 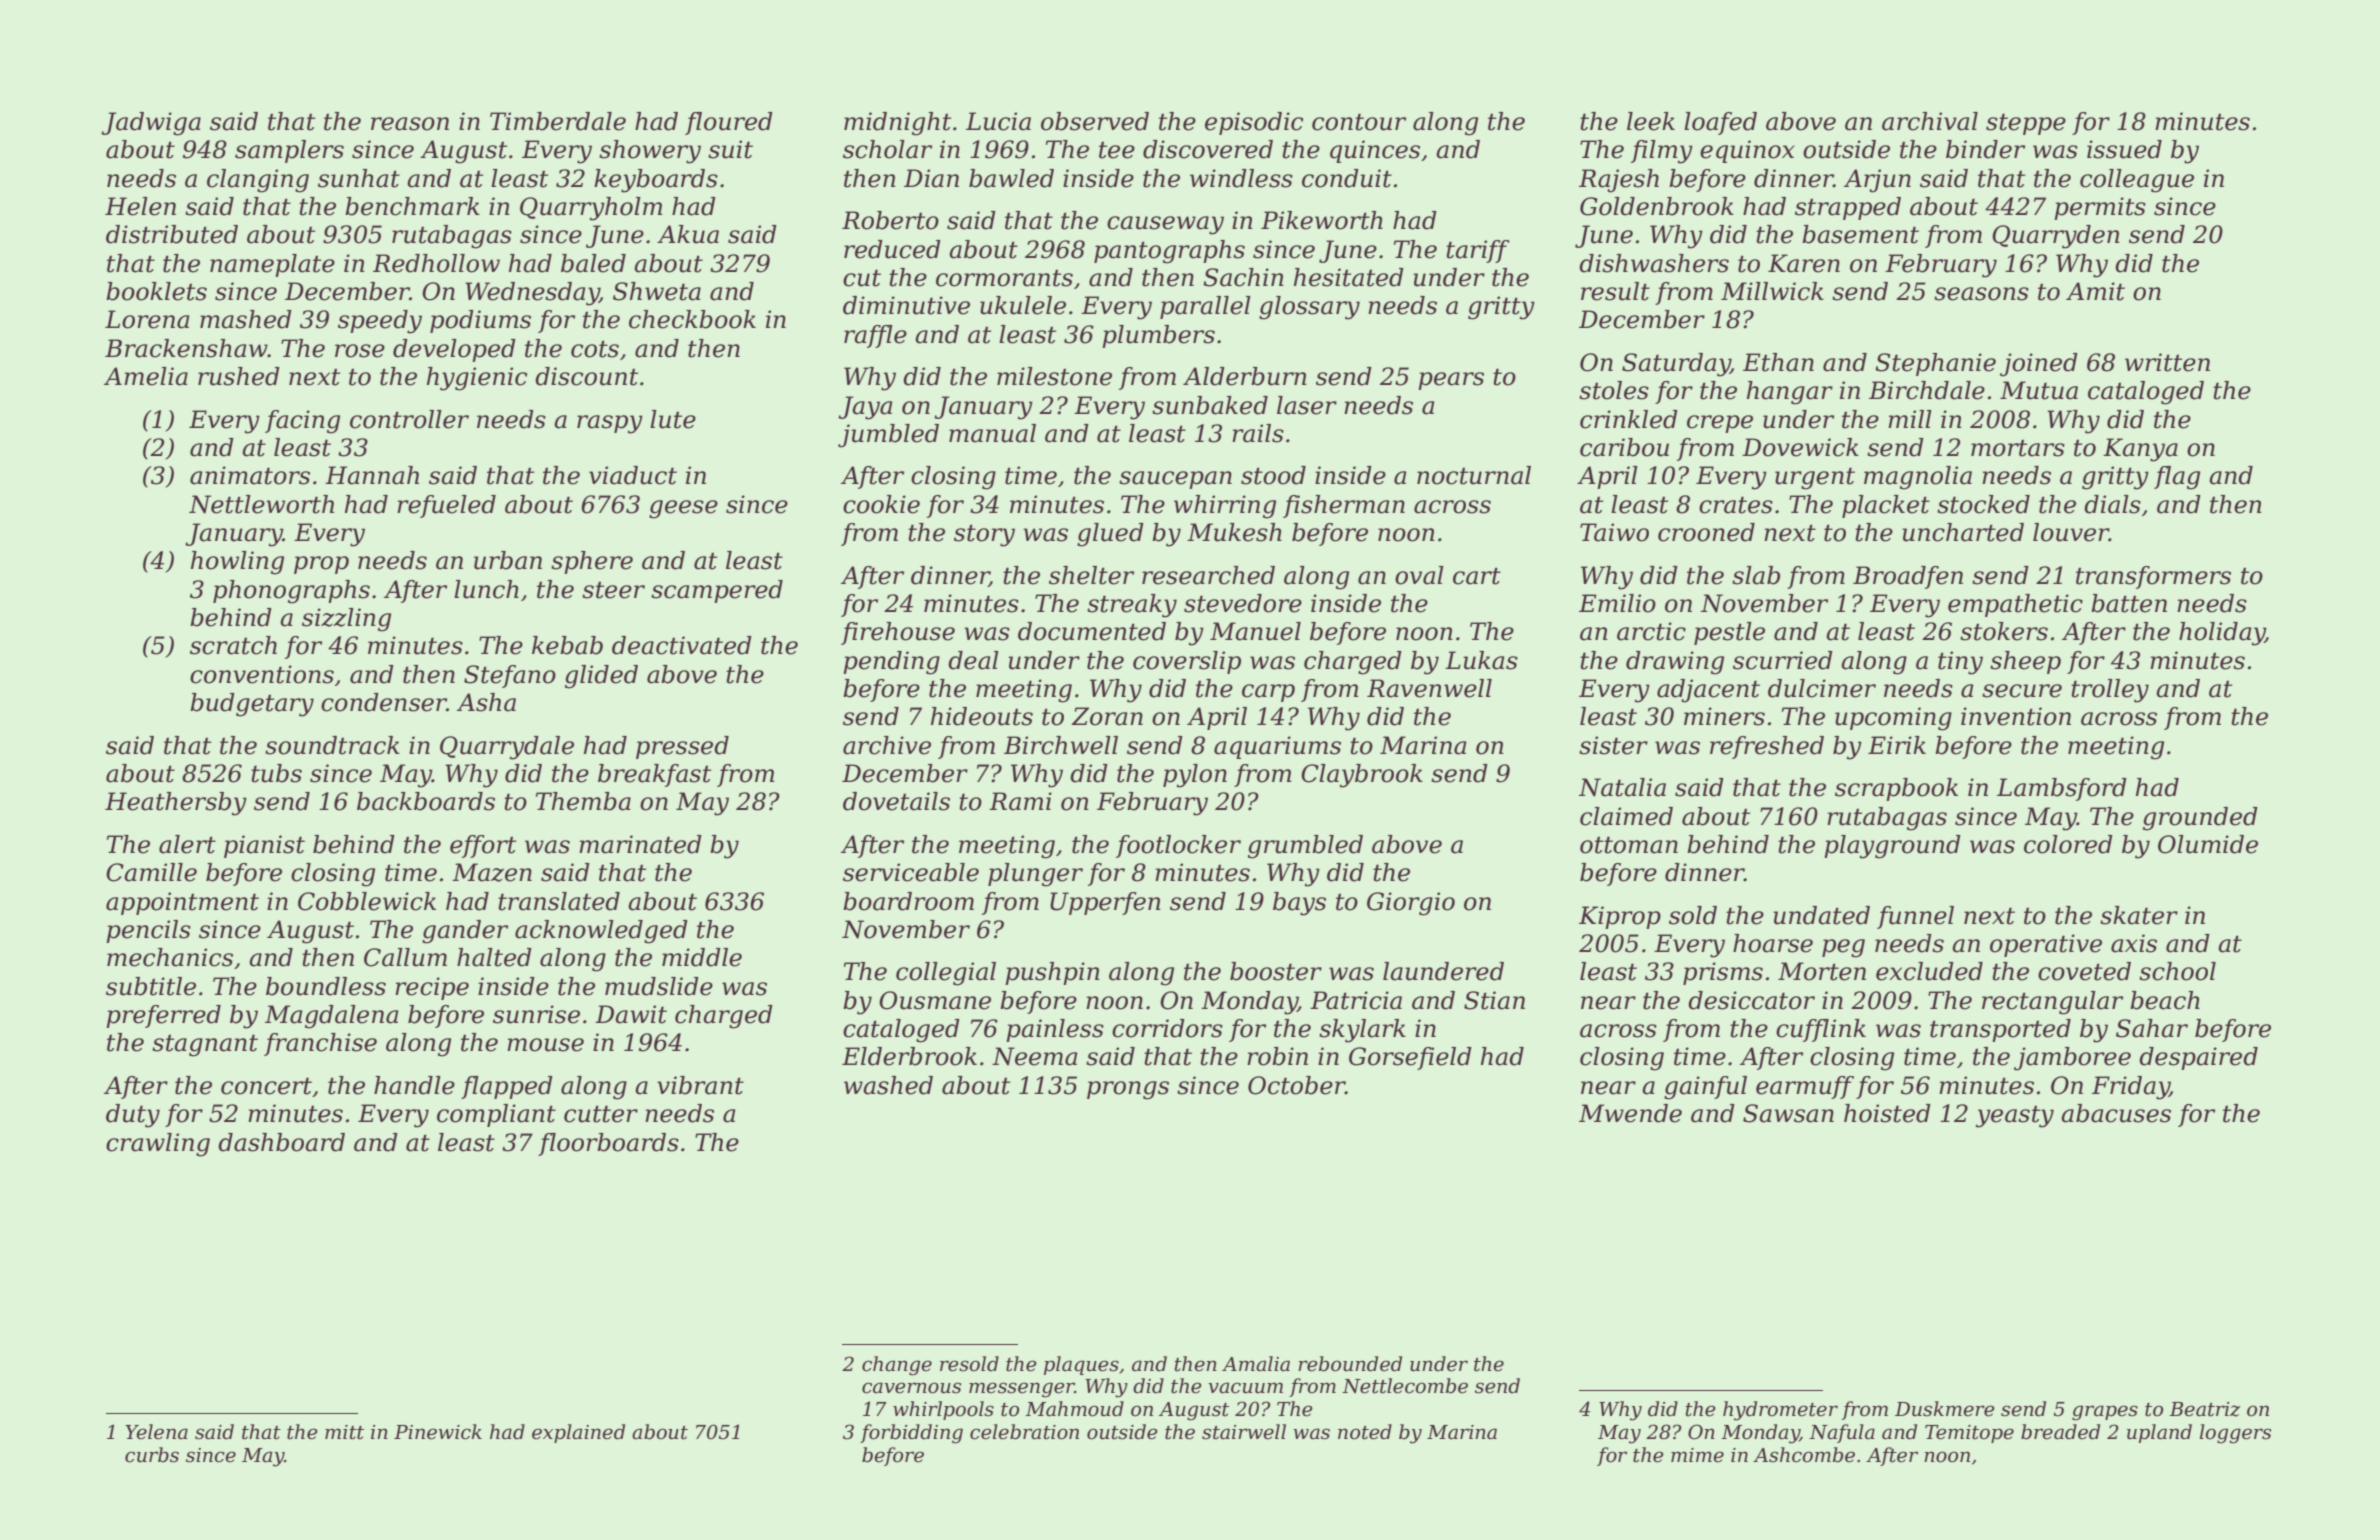 I want to click on Timberdale, so click(x=558, y=121).
